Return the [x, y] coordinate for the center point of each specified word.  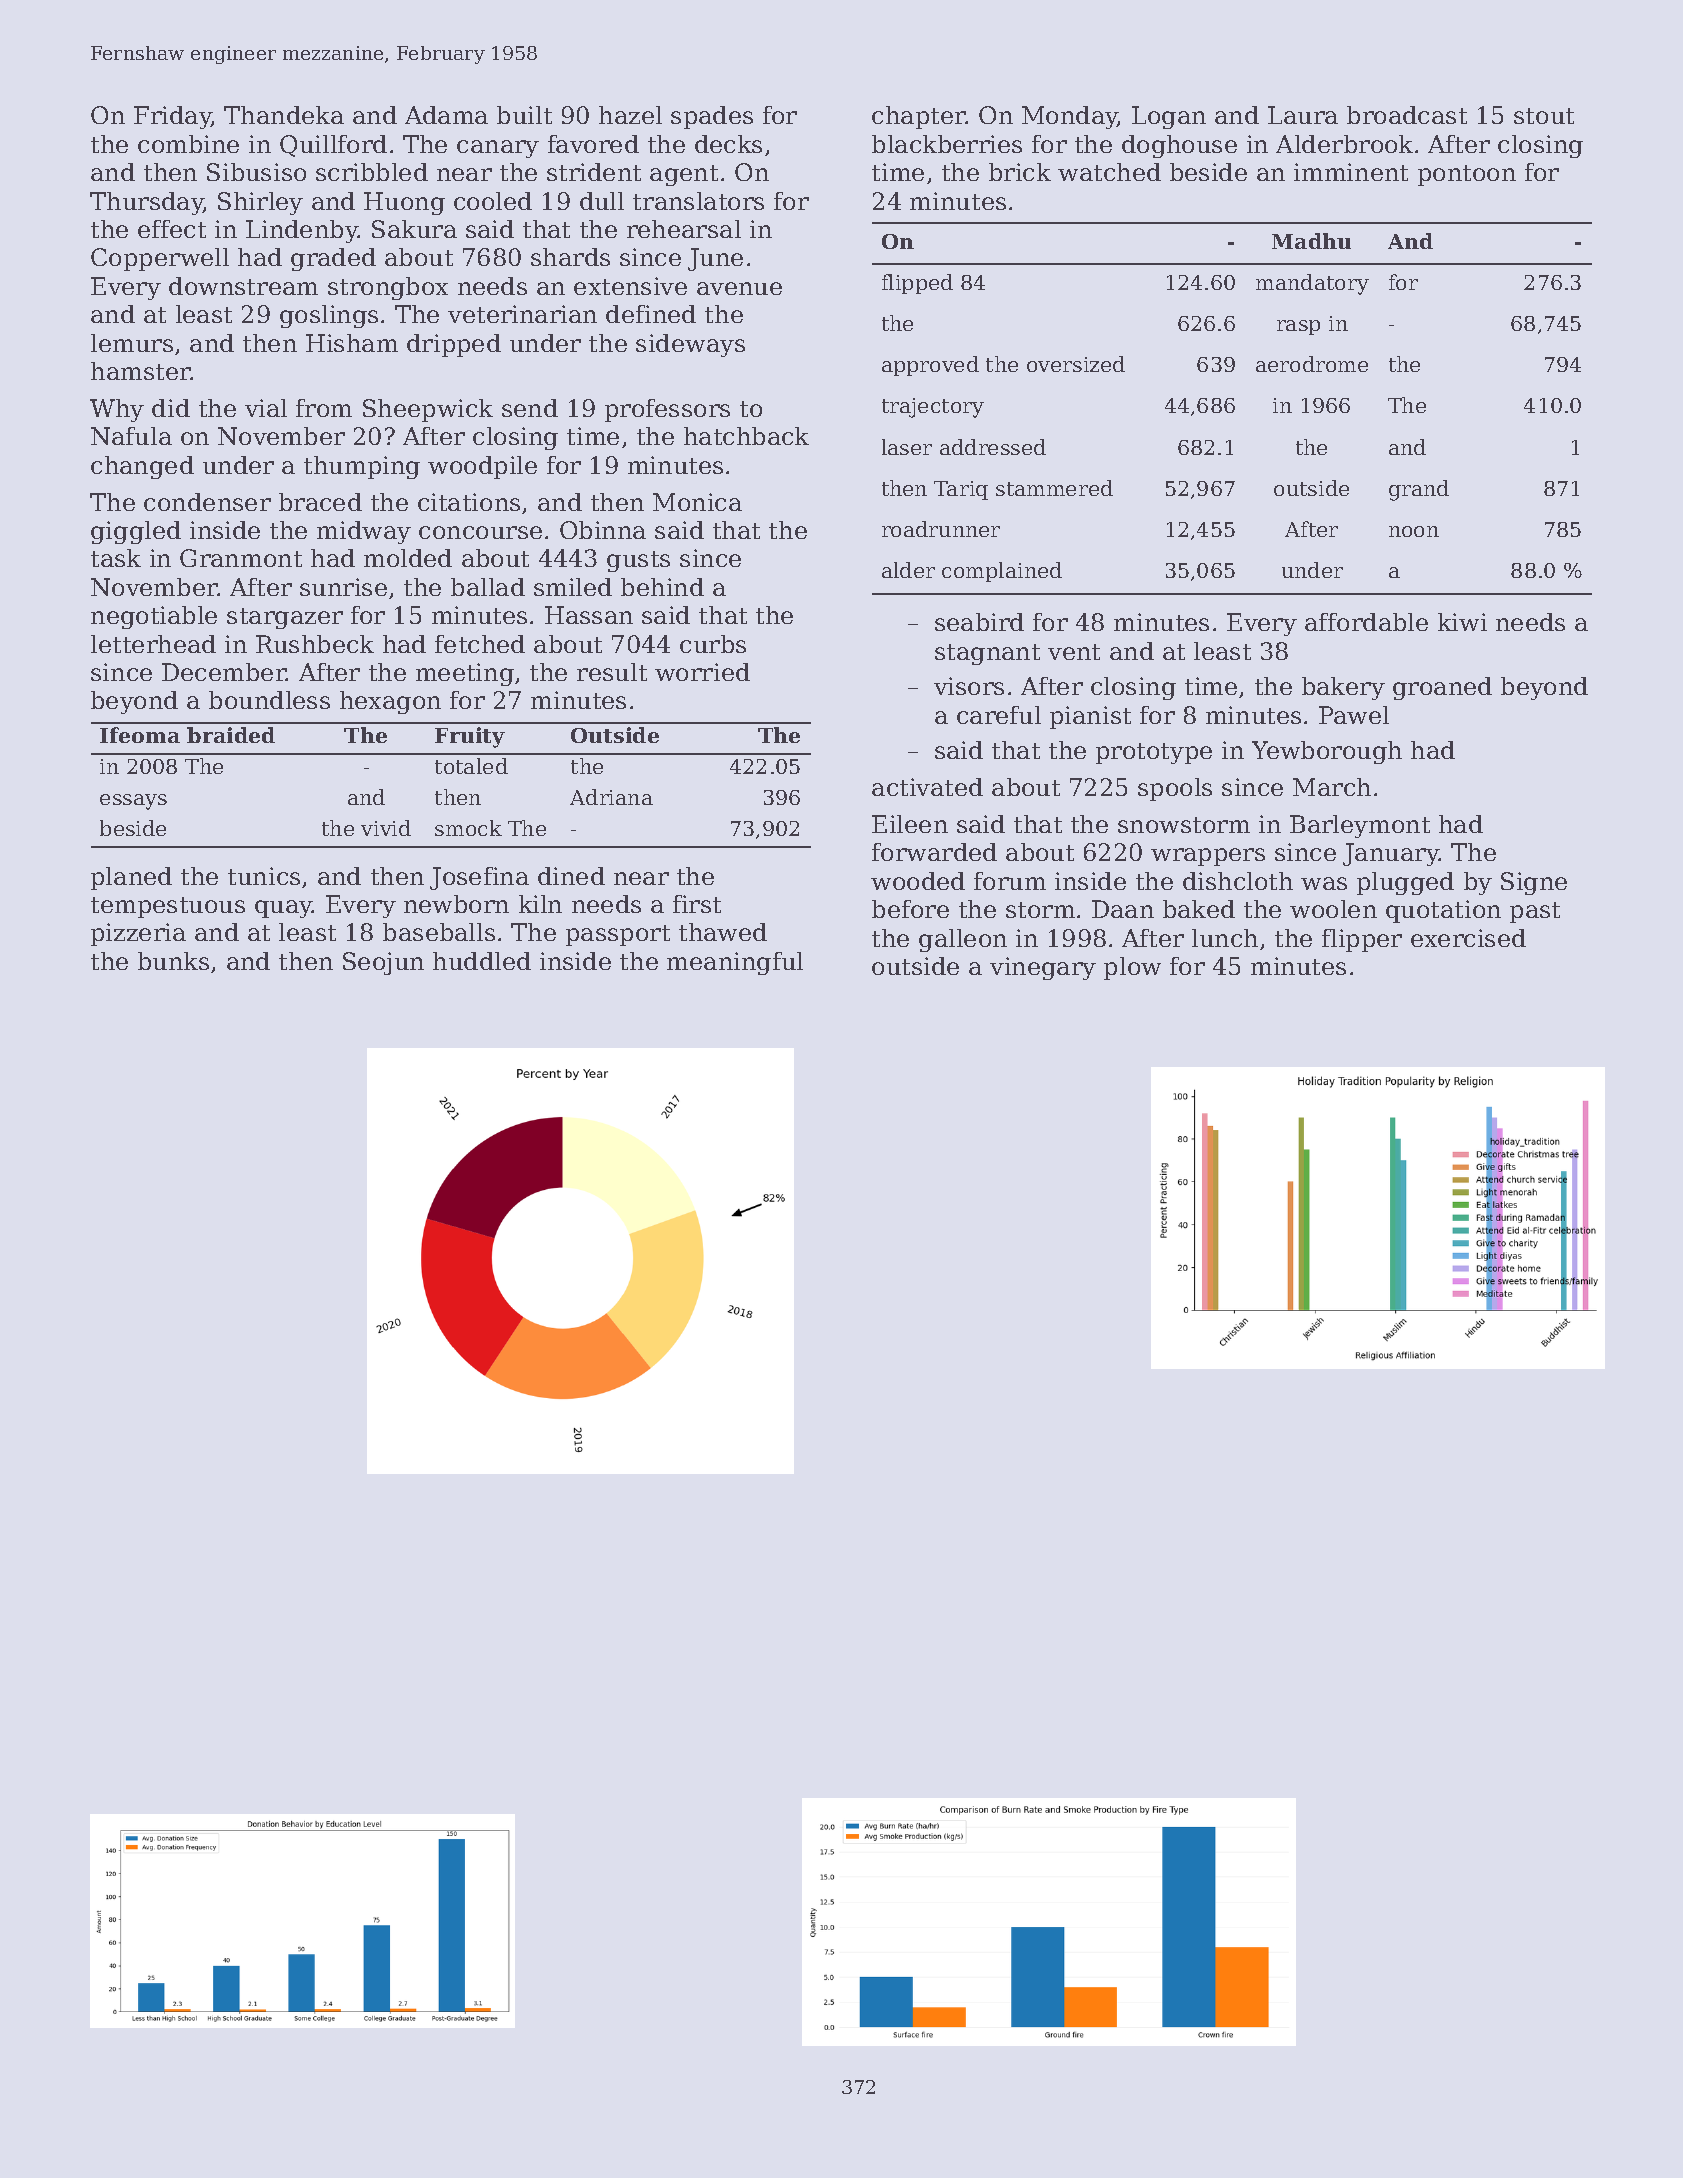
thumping [362, 467]
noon [1414, 531]
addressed [993, 447]
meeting [465, 674]
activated [927, 787]
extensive [630, 286]
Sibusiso [256, 172]
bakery [1343, 688]
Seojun [383, 963]
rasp [1298, 327]
